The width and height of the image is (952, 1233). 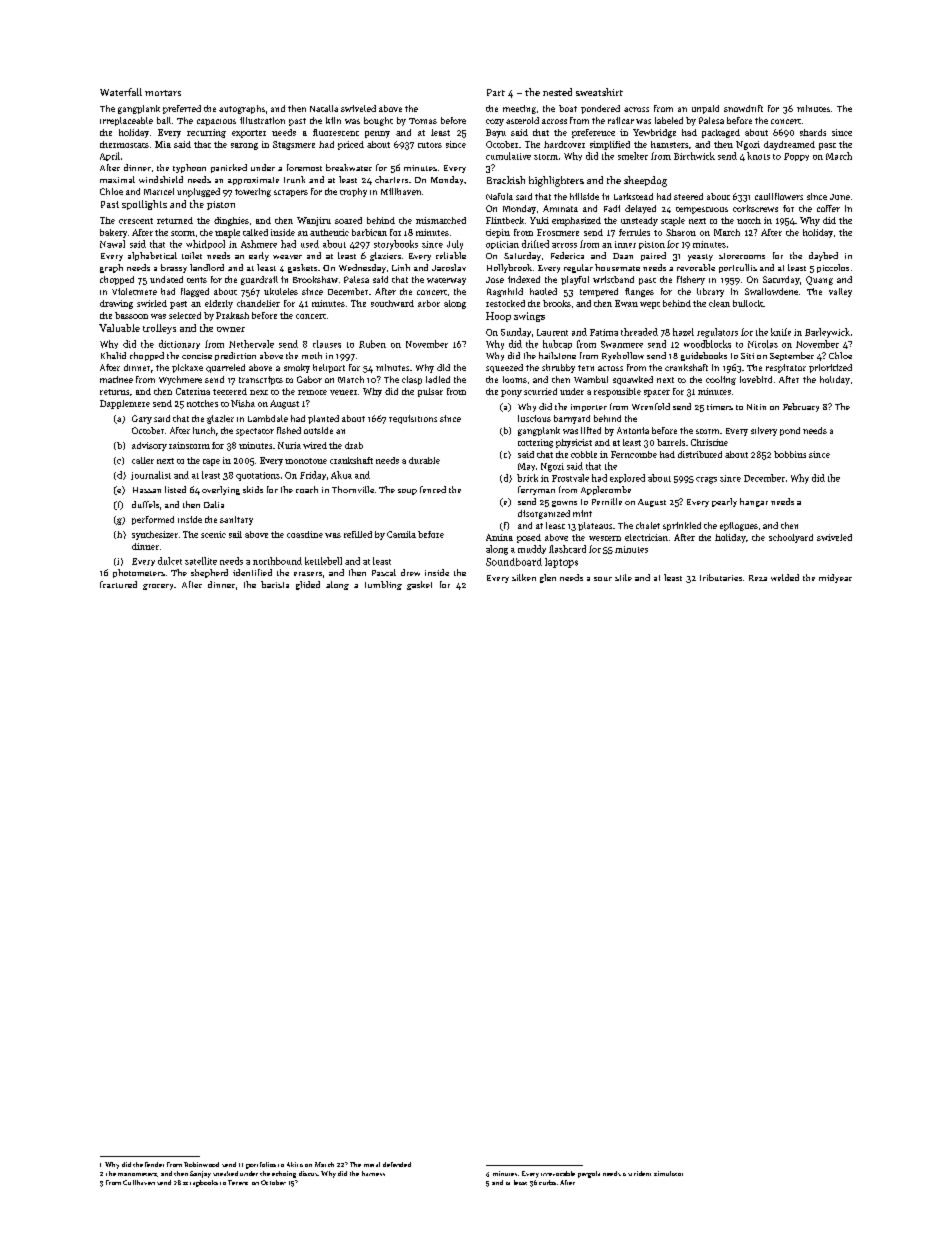 What do you see at coordinates (118, 584) in the image?
I see `fractured` at bounding box center [118, 584].
